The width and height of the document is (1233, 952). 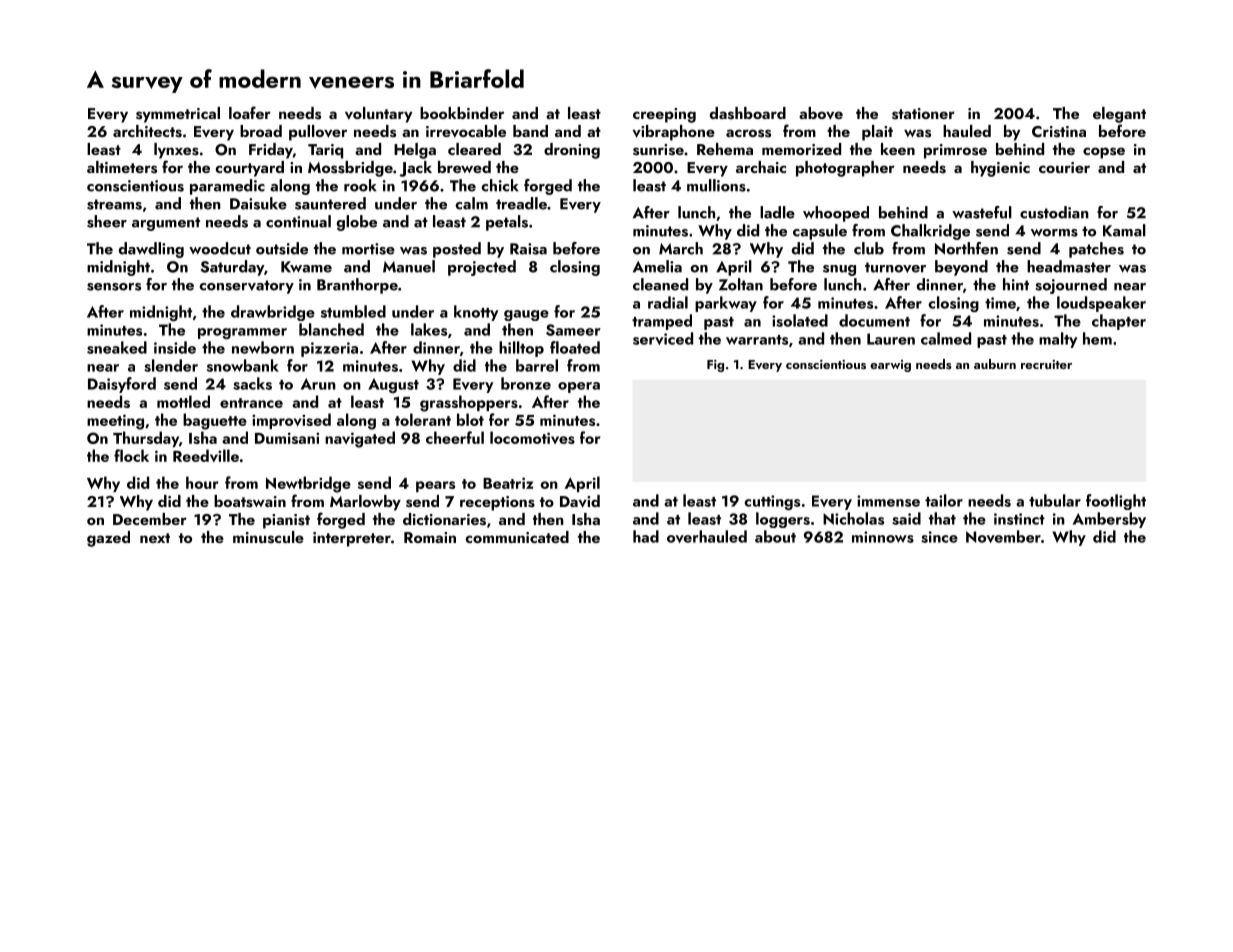 I want to click on meeting, so click(x=115, y=422).
